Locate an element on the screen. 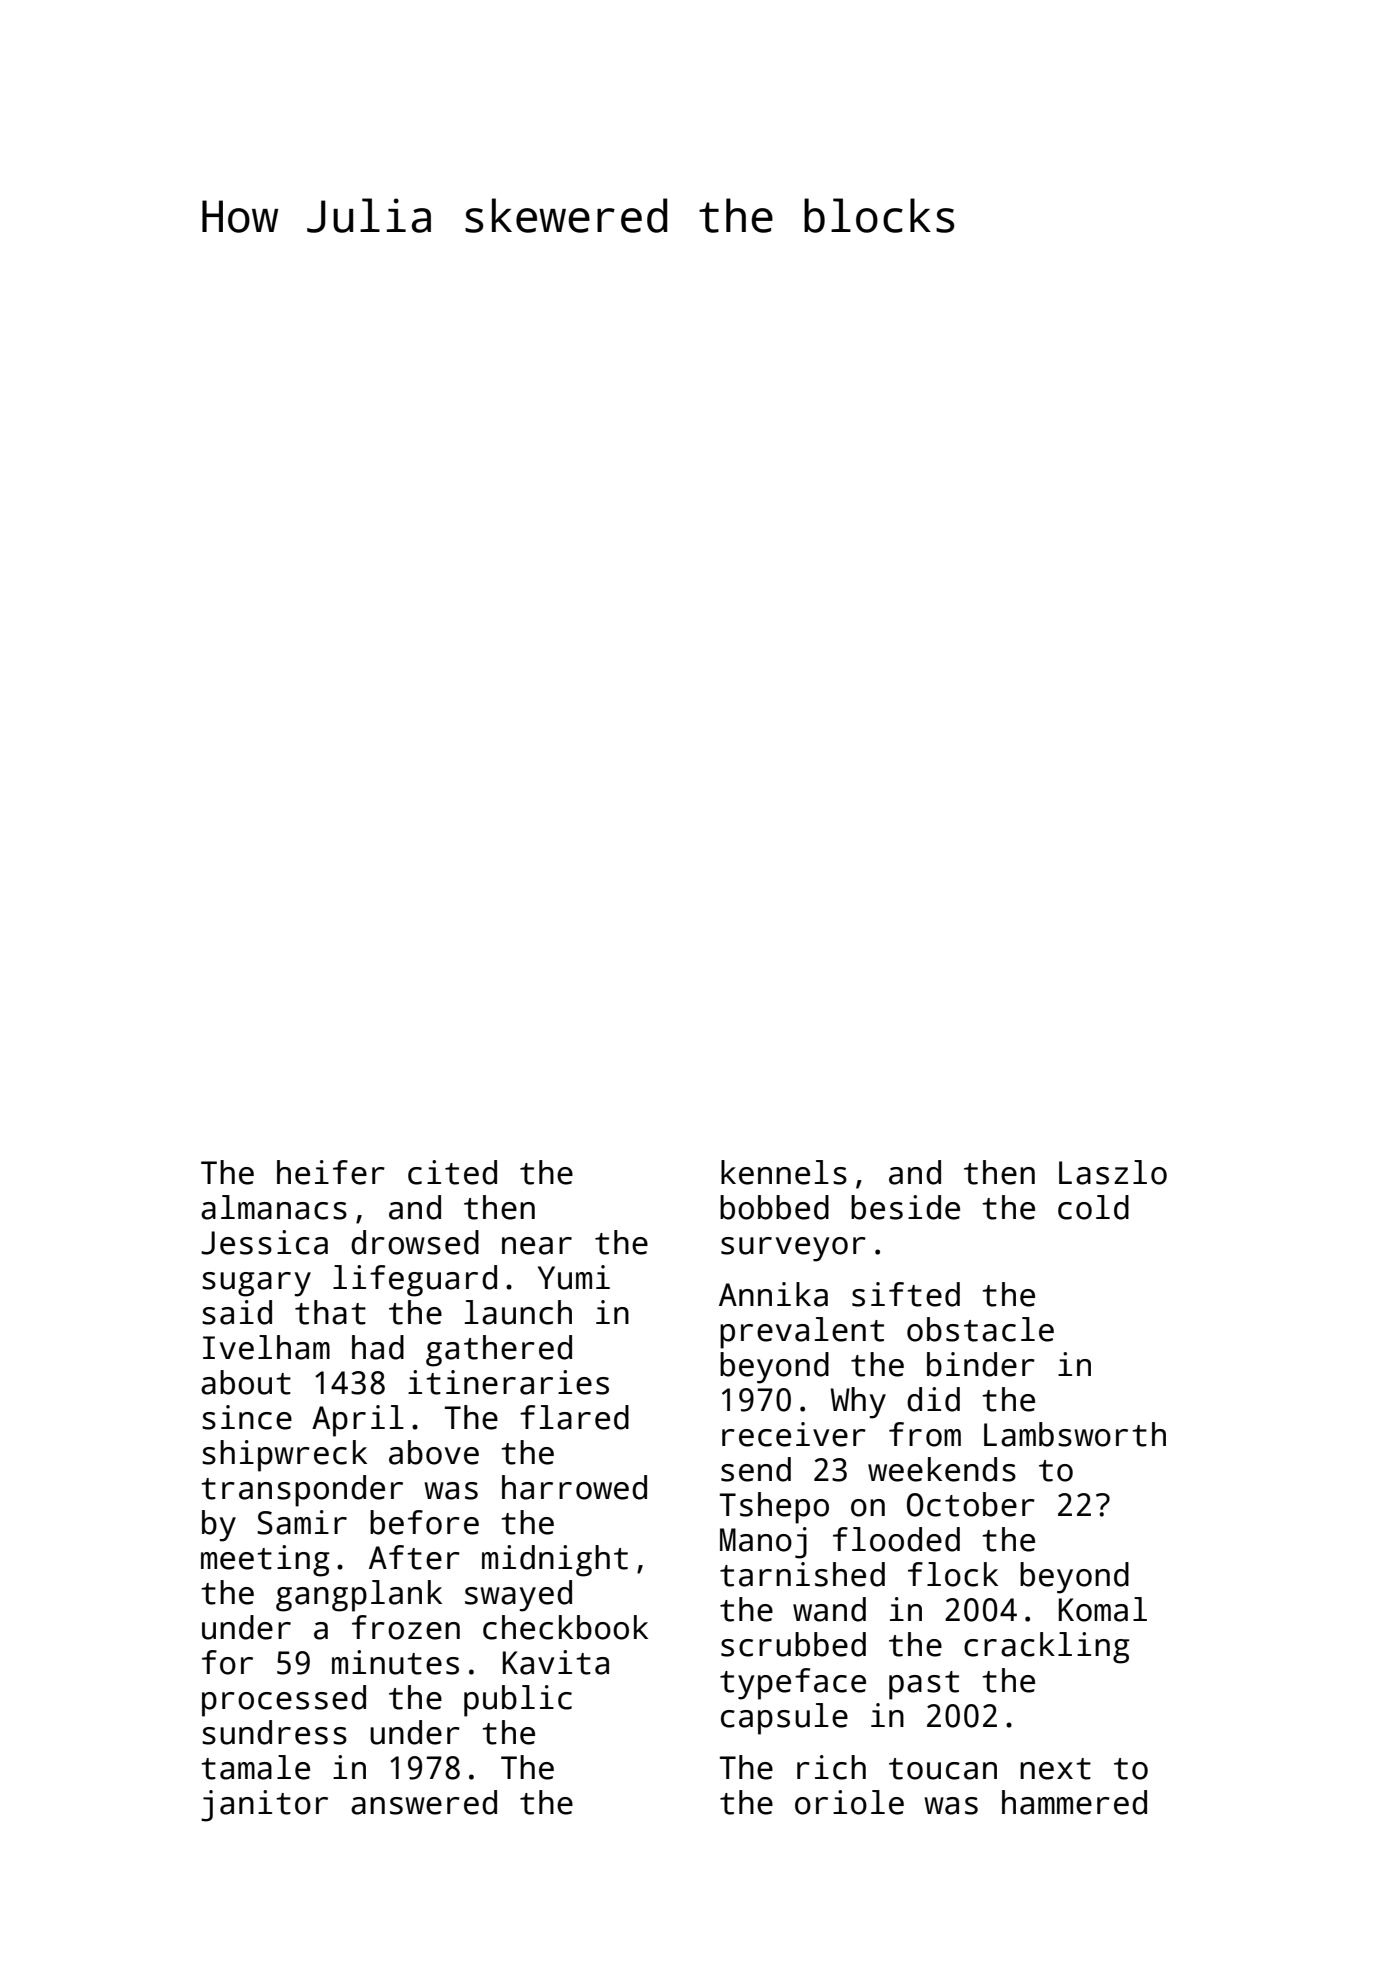  about is located at coordinates (246, 1382).
